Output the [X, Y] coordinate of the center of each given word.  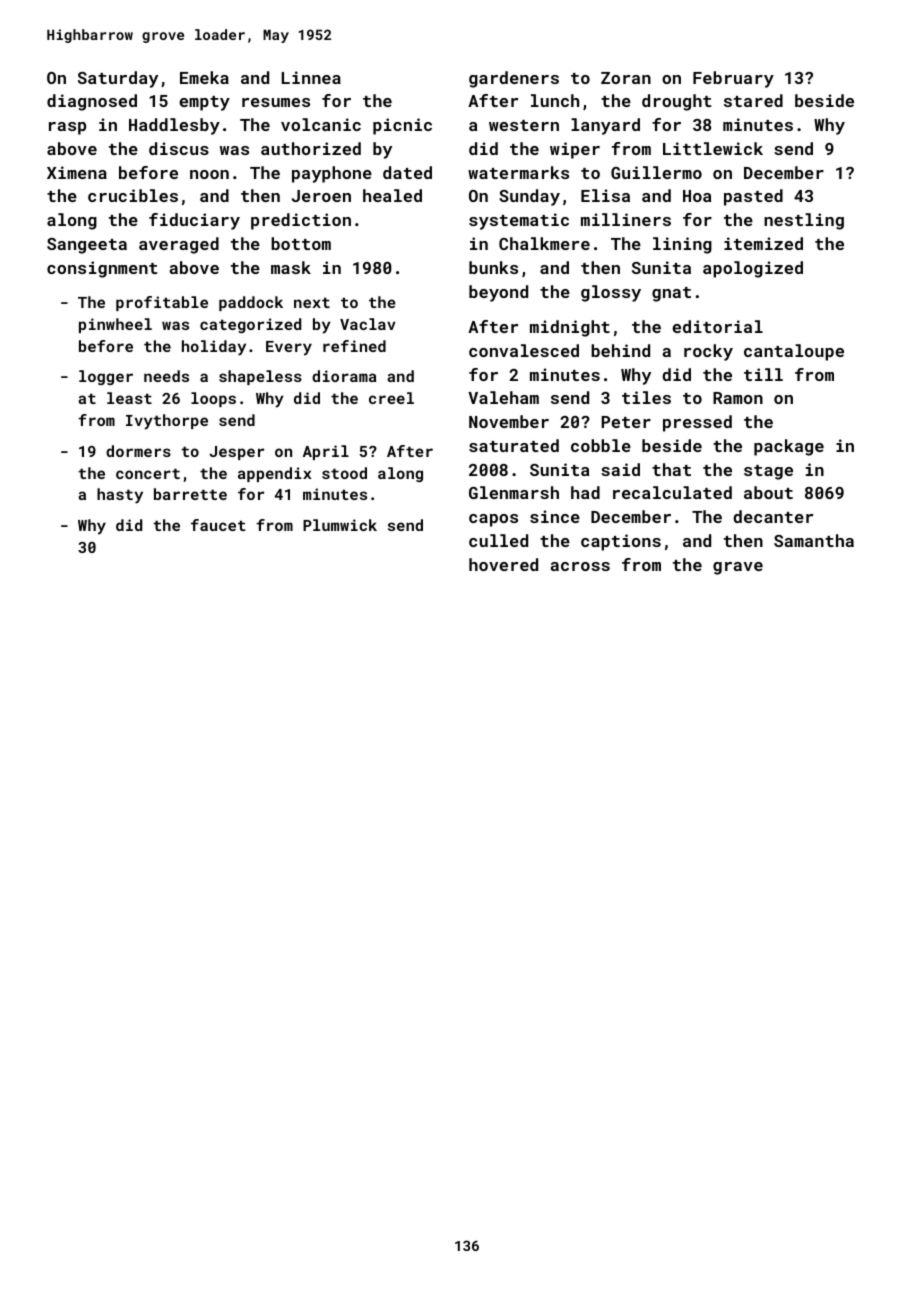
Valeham [503, 397]
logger [106, 377]
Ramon [738, 398]
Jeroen [321, 196]
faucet [218, 525]
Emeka [204, 77]
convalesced [524, 350]
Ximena [77, 172]
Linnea [311, 77]
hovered [503, 564]
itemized [763, 243]
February [733, 79]
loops [213, 399]
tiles [646, 397]
